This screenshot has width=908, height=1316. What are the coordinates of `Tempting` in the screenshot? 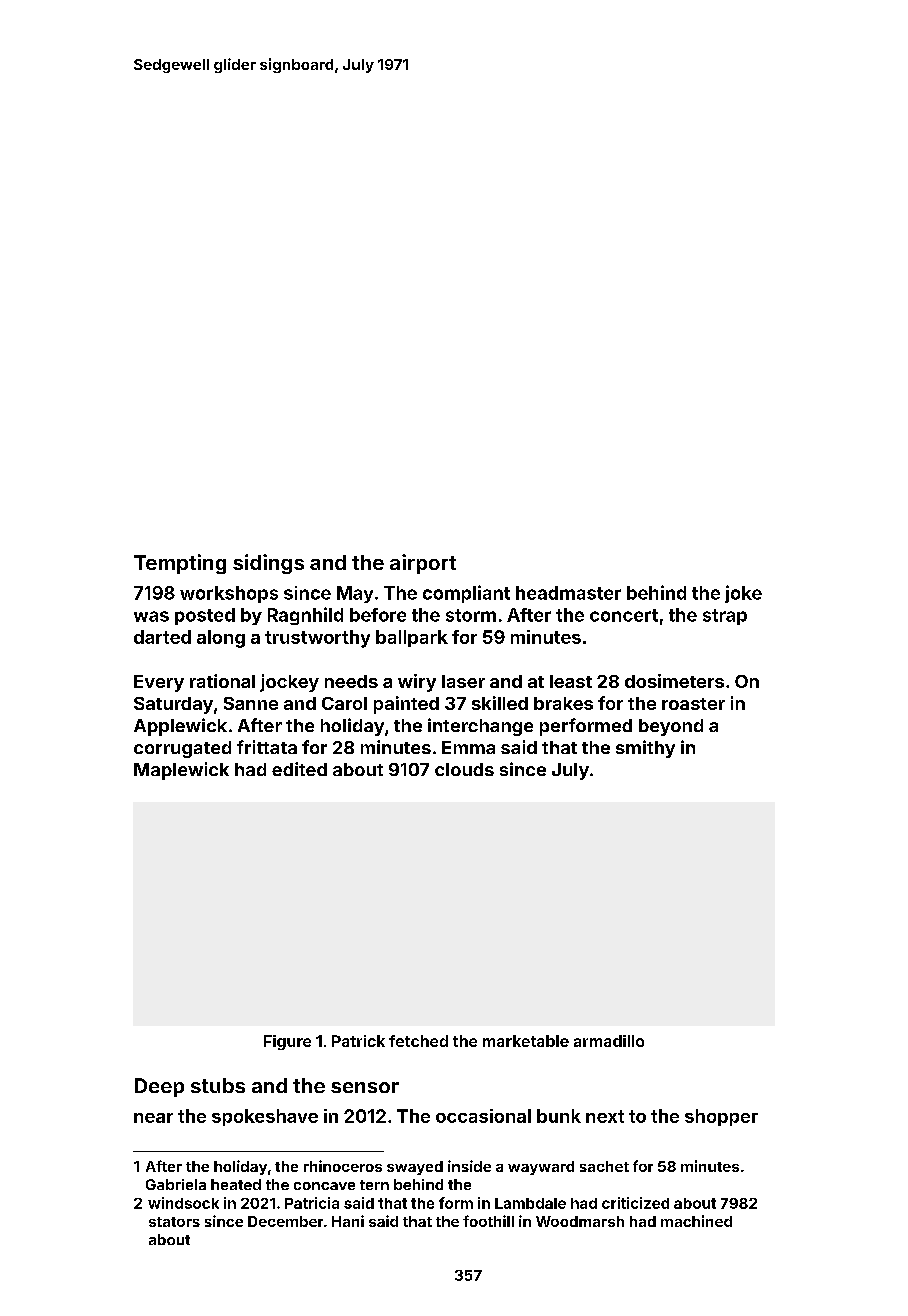 It's located at (180, 564).
